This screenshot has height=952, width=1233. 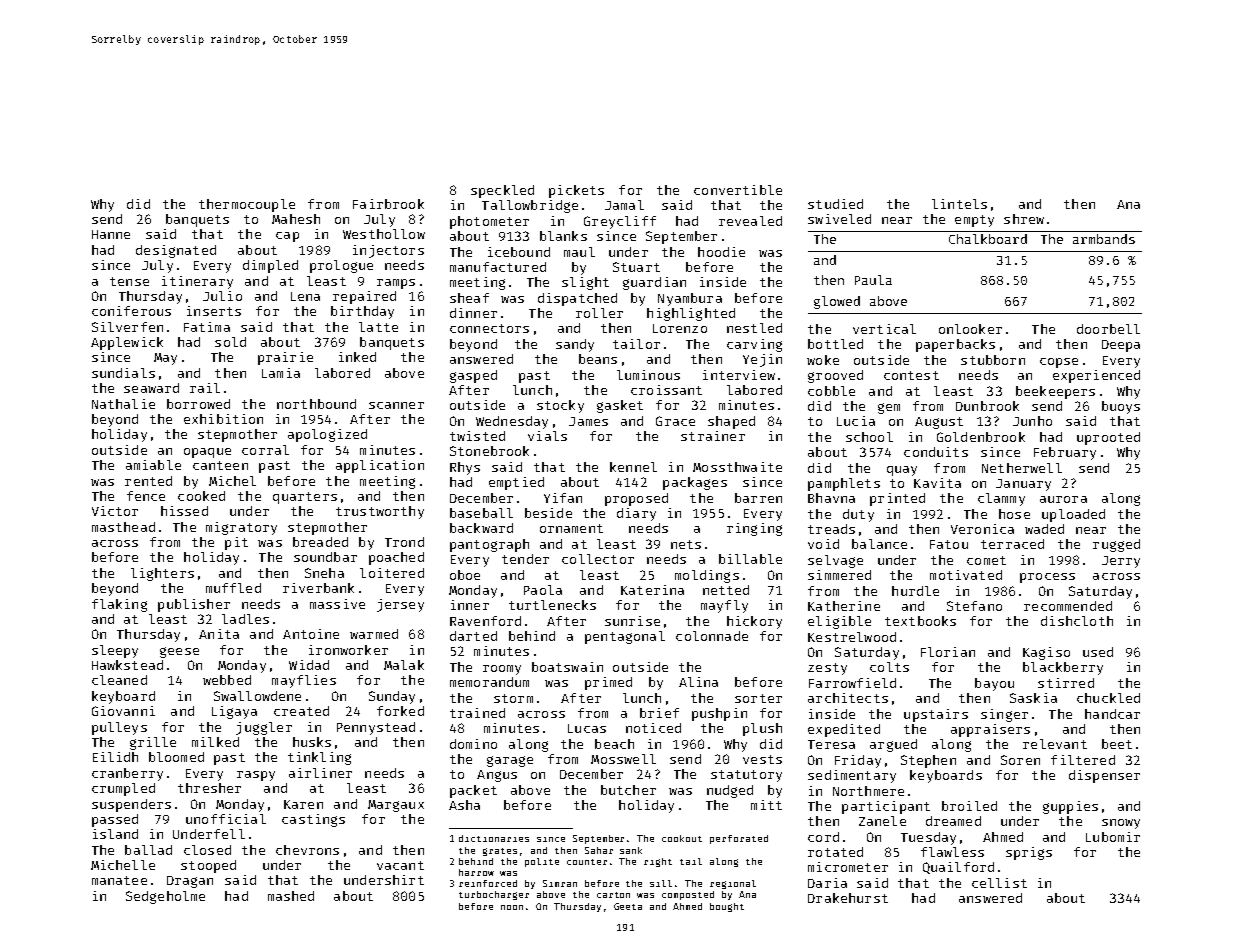 I want to click on designated, so click(x=176, y=251).
